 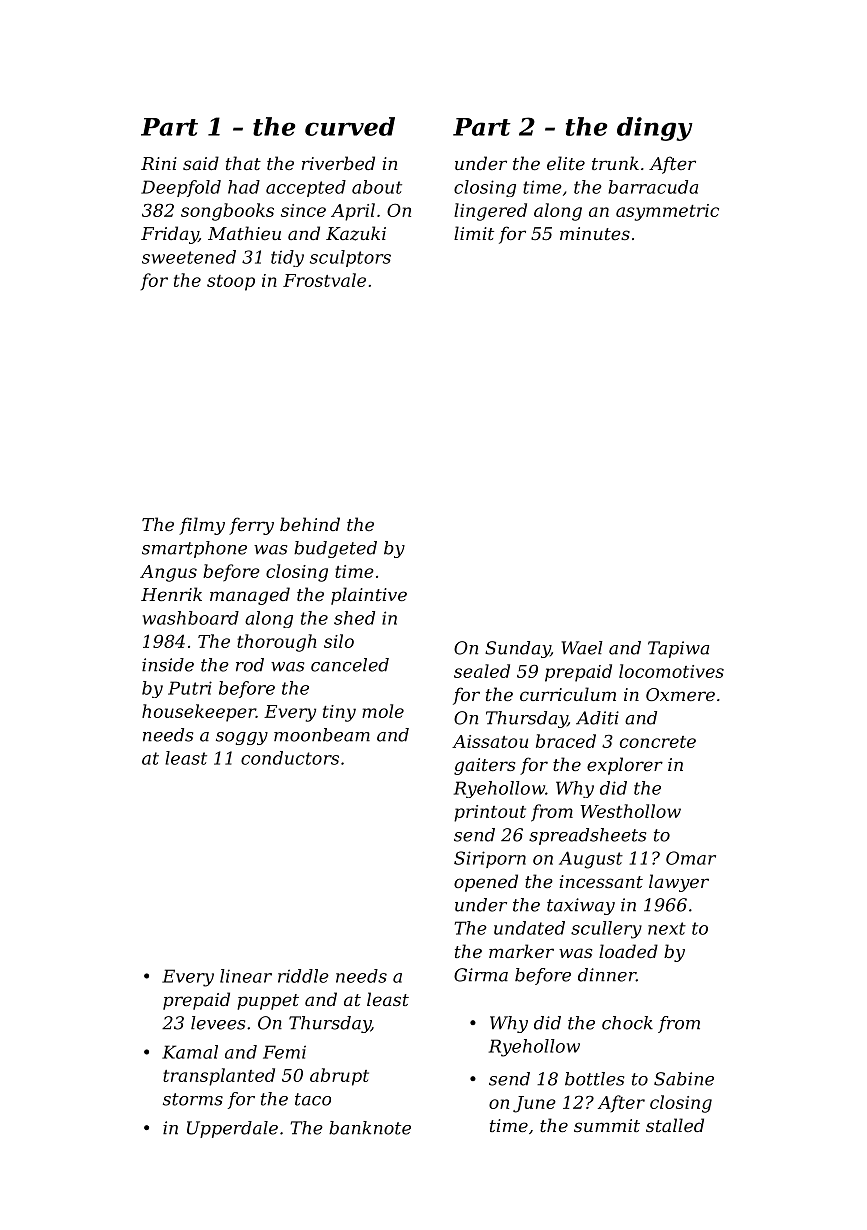 What do you see at coordinates (678, 649) in the image?
I see `Tapiwa` at bounding box center [678, 649].
